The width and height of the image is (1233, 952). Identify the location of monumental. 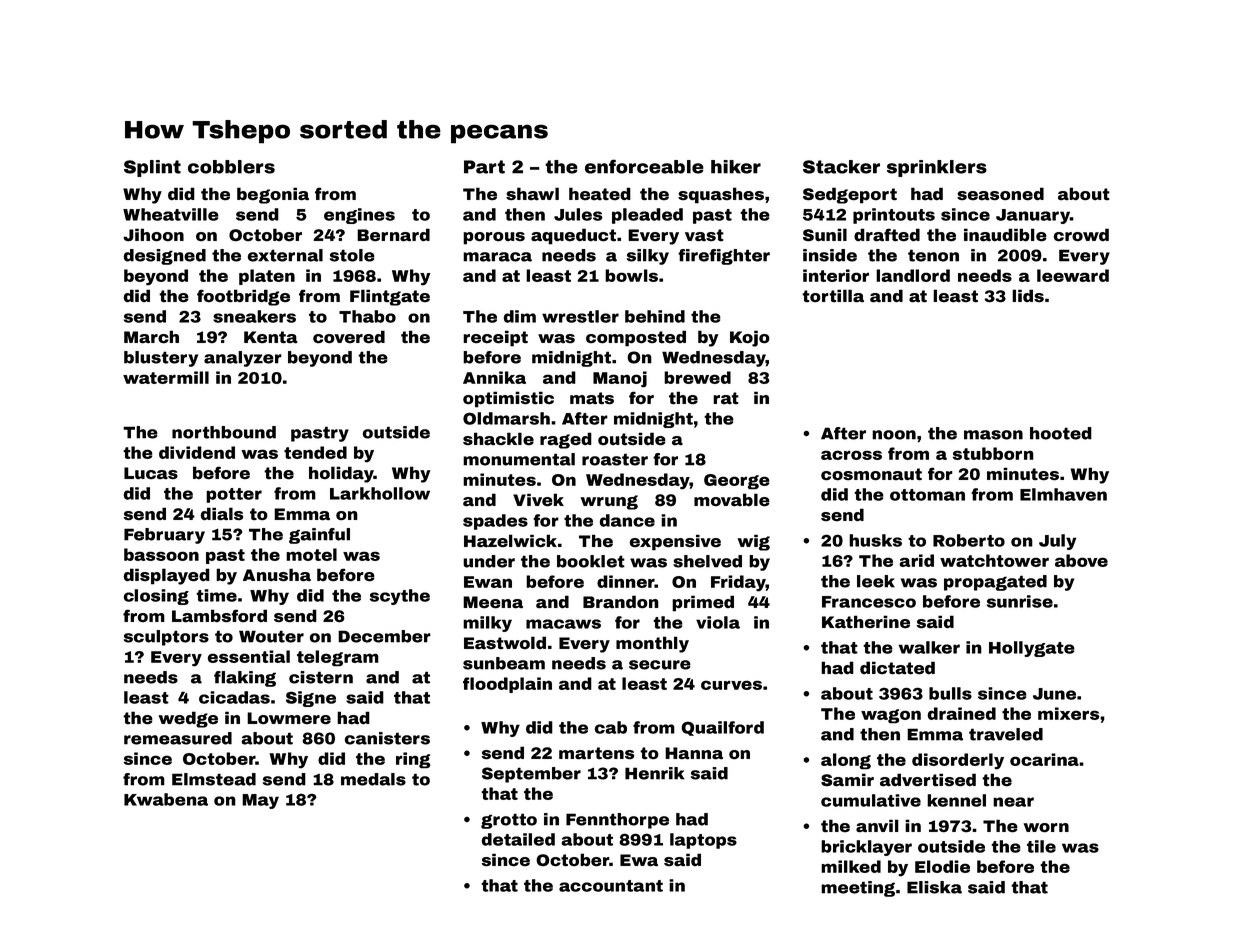
(519, 459).
